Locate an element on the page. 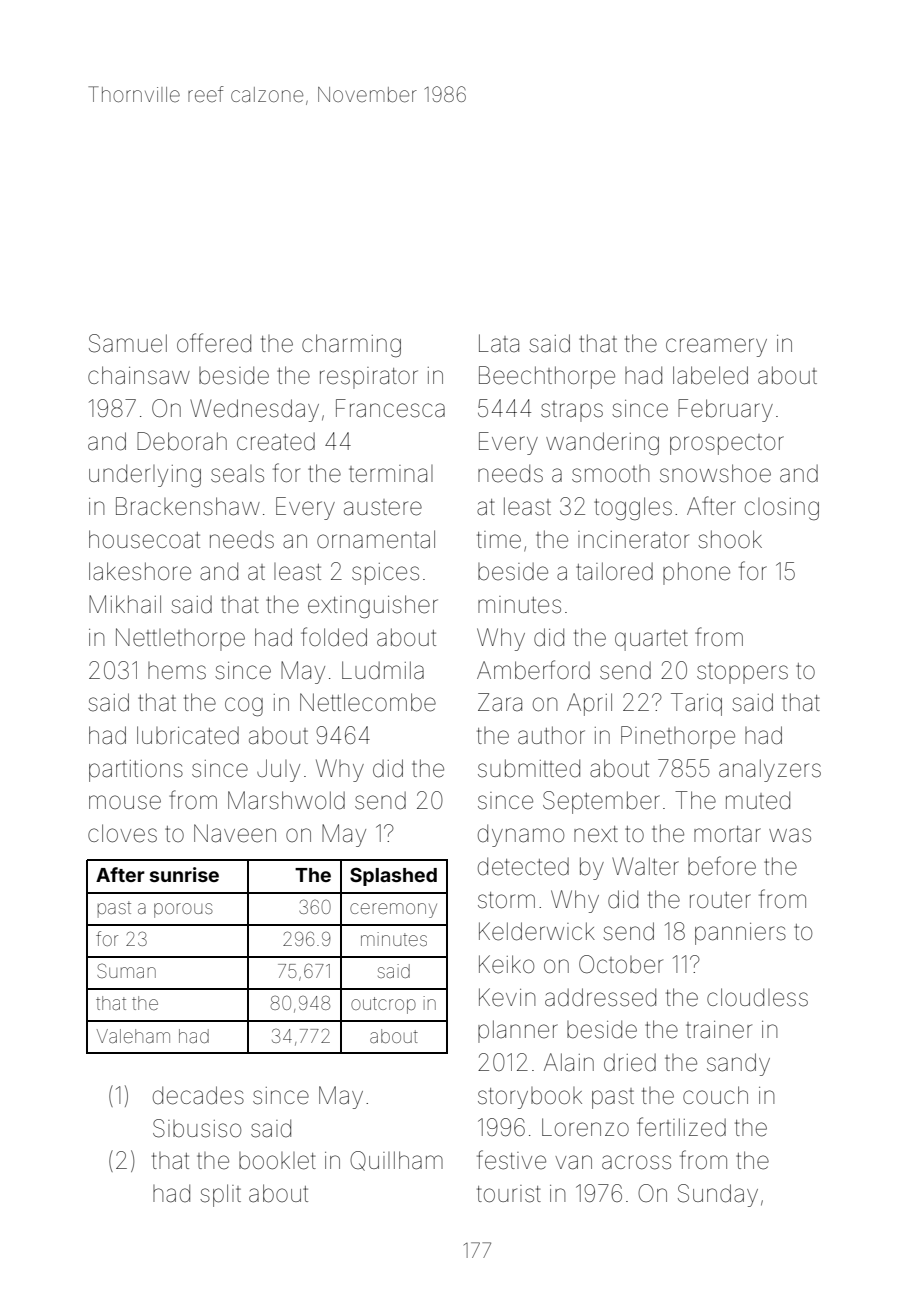  booklet is located at coordinates (277, 1161).
